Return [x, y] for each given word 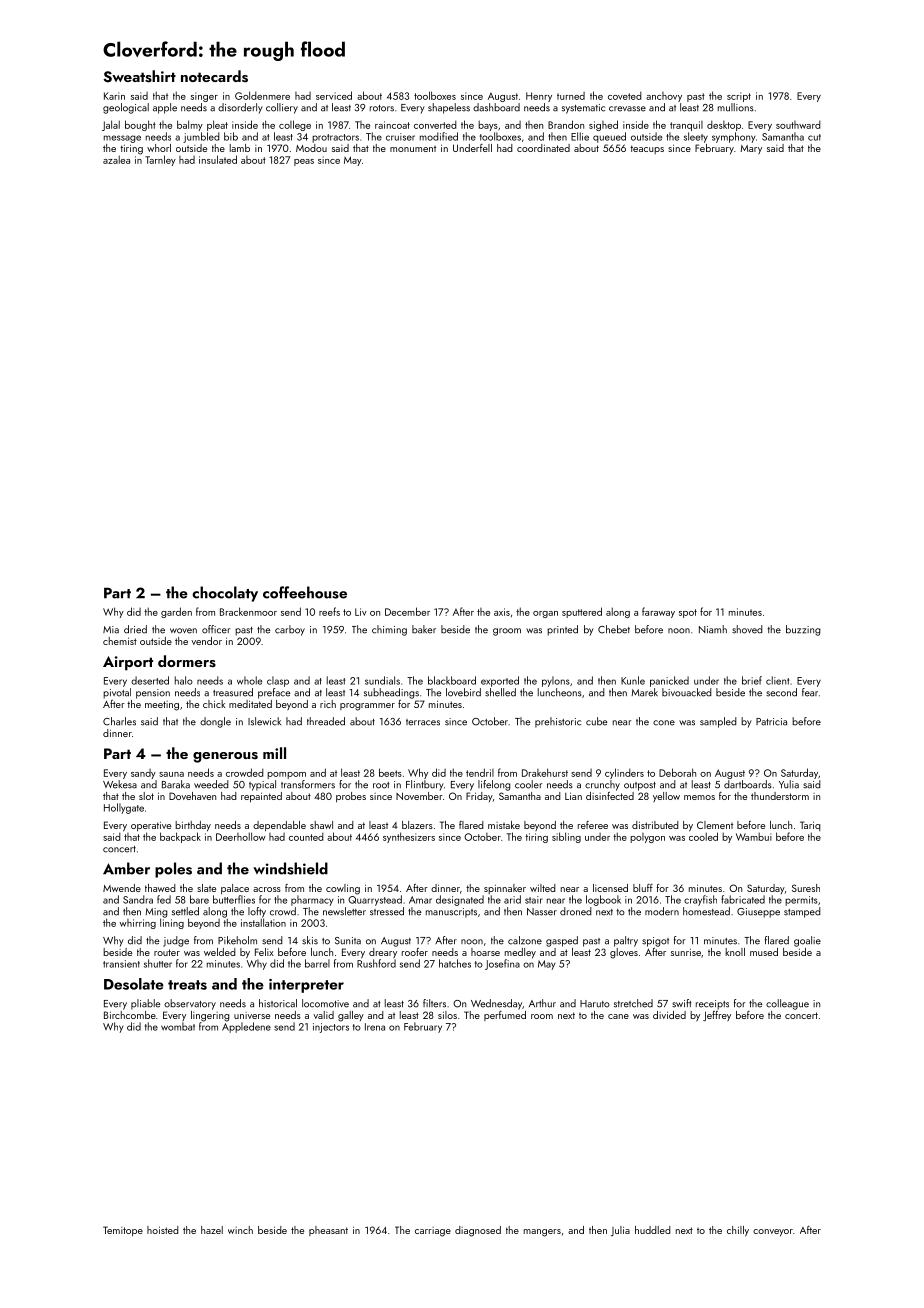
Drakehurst [545, 772]
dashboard [496, 107]
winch [240, 1230]
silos [447, 1015]
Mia [111, 630]
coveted [625, 95]
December [407, 611]
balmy [190, 125]
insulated [218, 159]
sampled [718, 722]
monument [413, 149]
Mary [751, 149]
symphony [733, 137]
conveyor [773, 1232]
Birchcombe [130, 1015]
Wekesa [120, 784]
